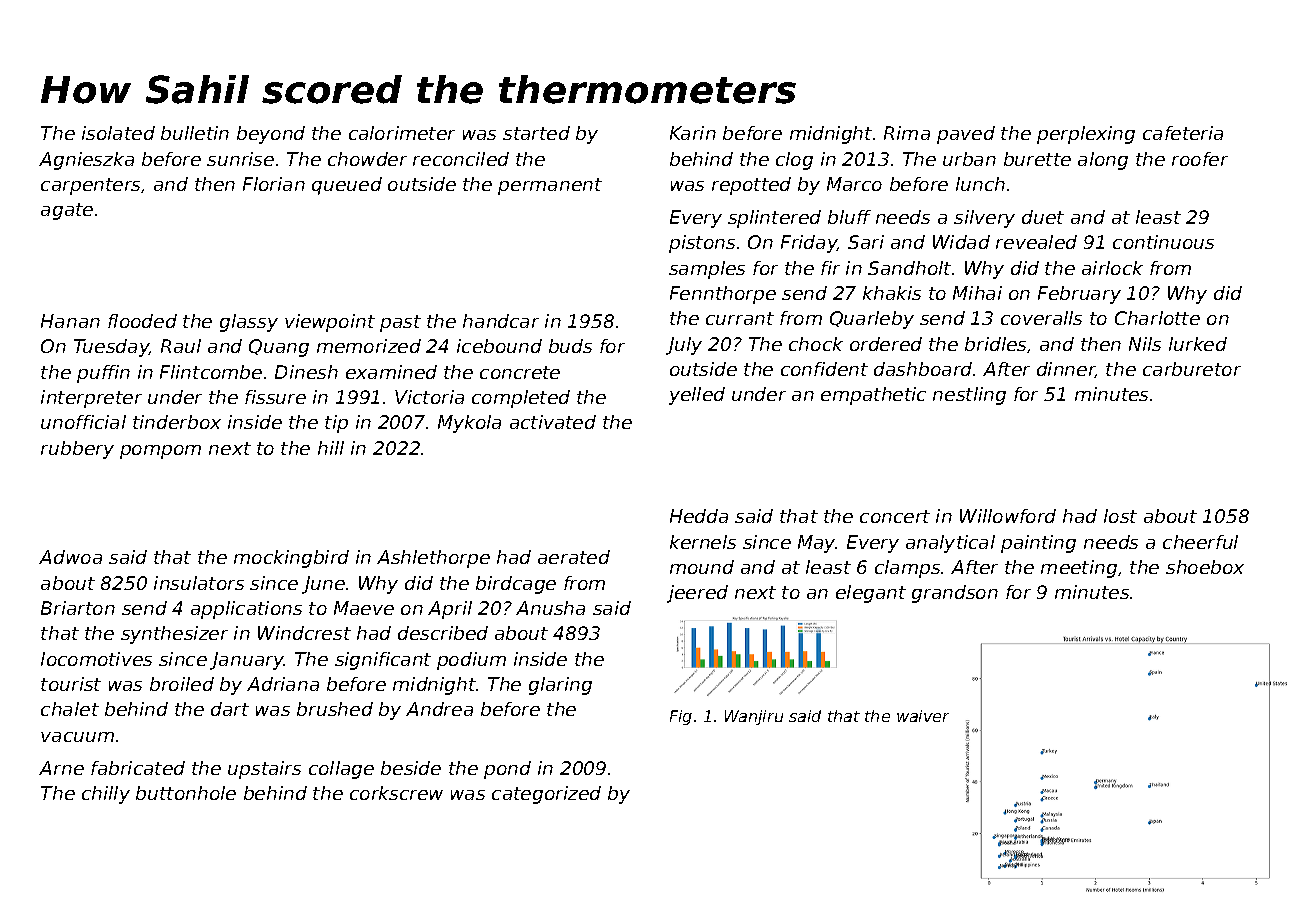 This screenshot has height=924, width=1308. Describe the element at coordinates (895, 516) in the screenshot. I see `concert` at that location.
